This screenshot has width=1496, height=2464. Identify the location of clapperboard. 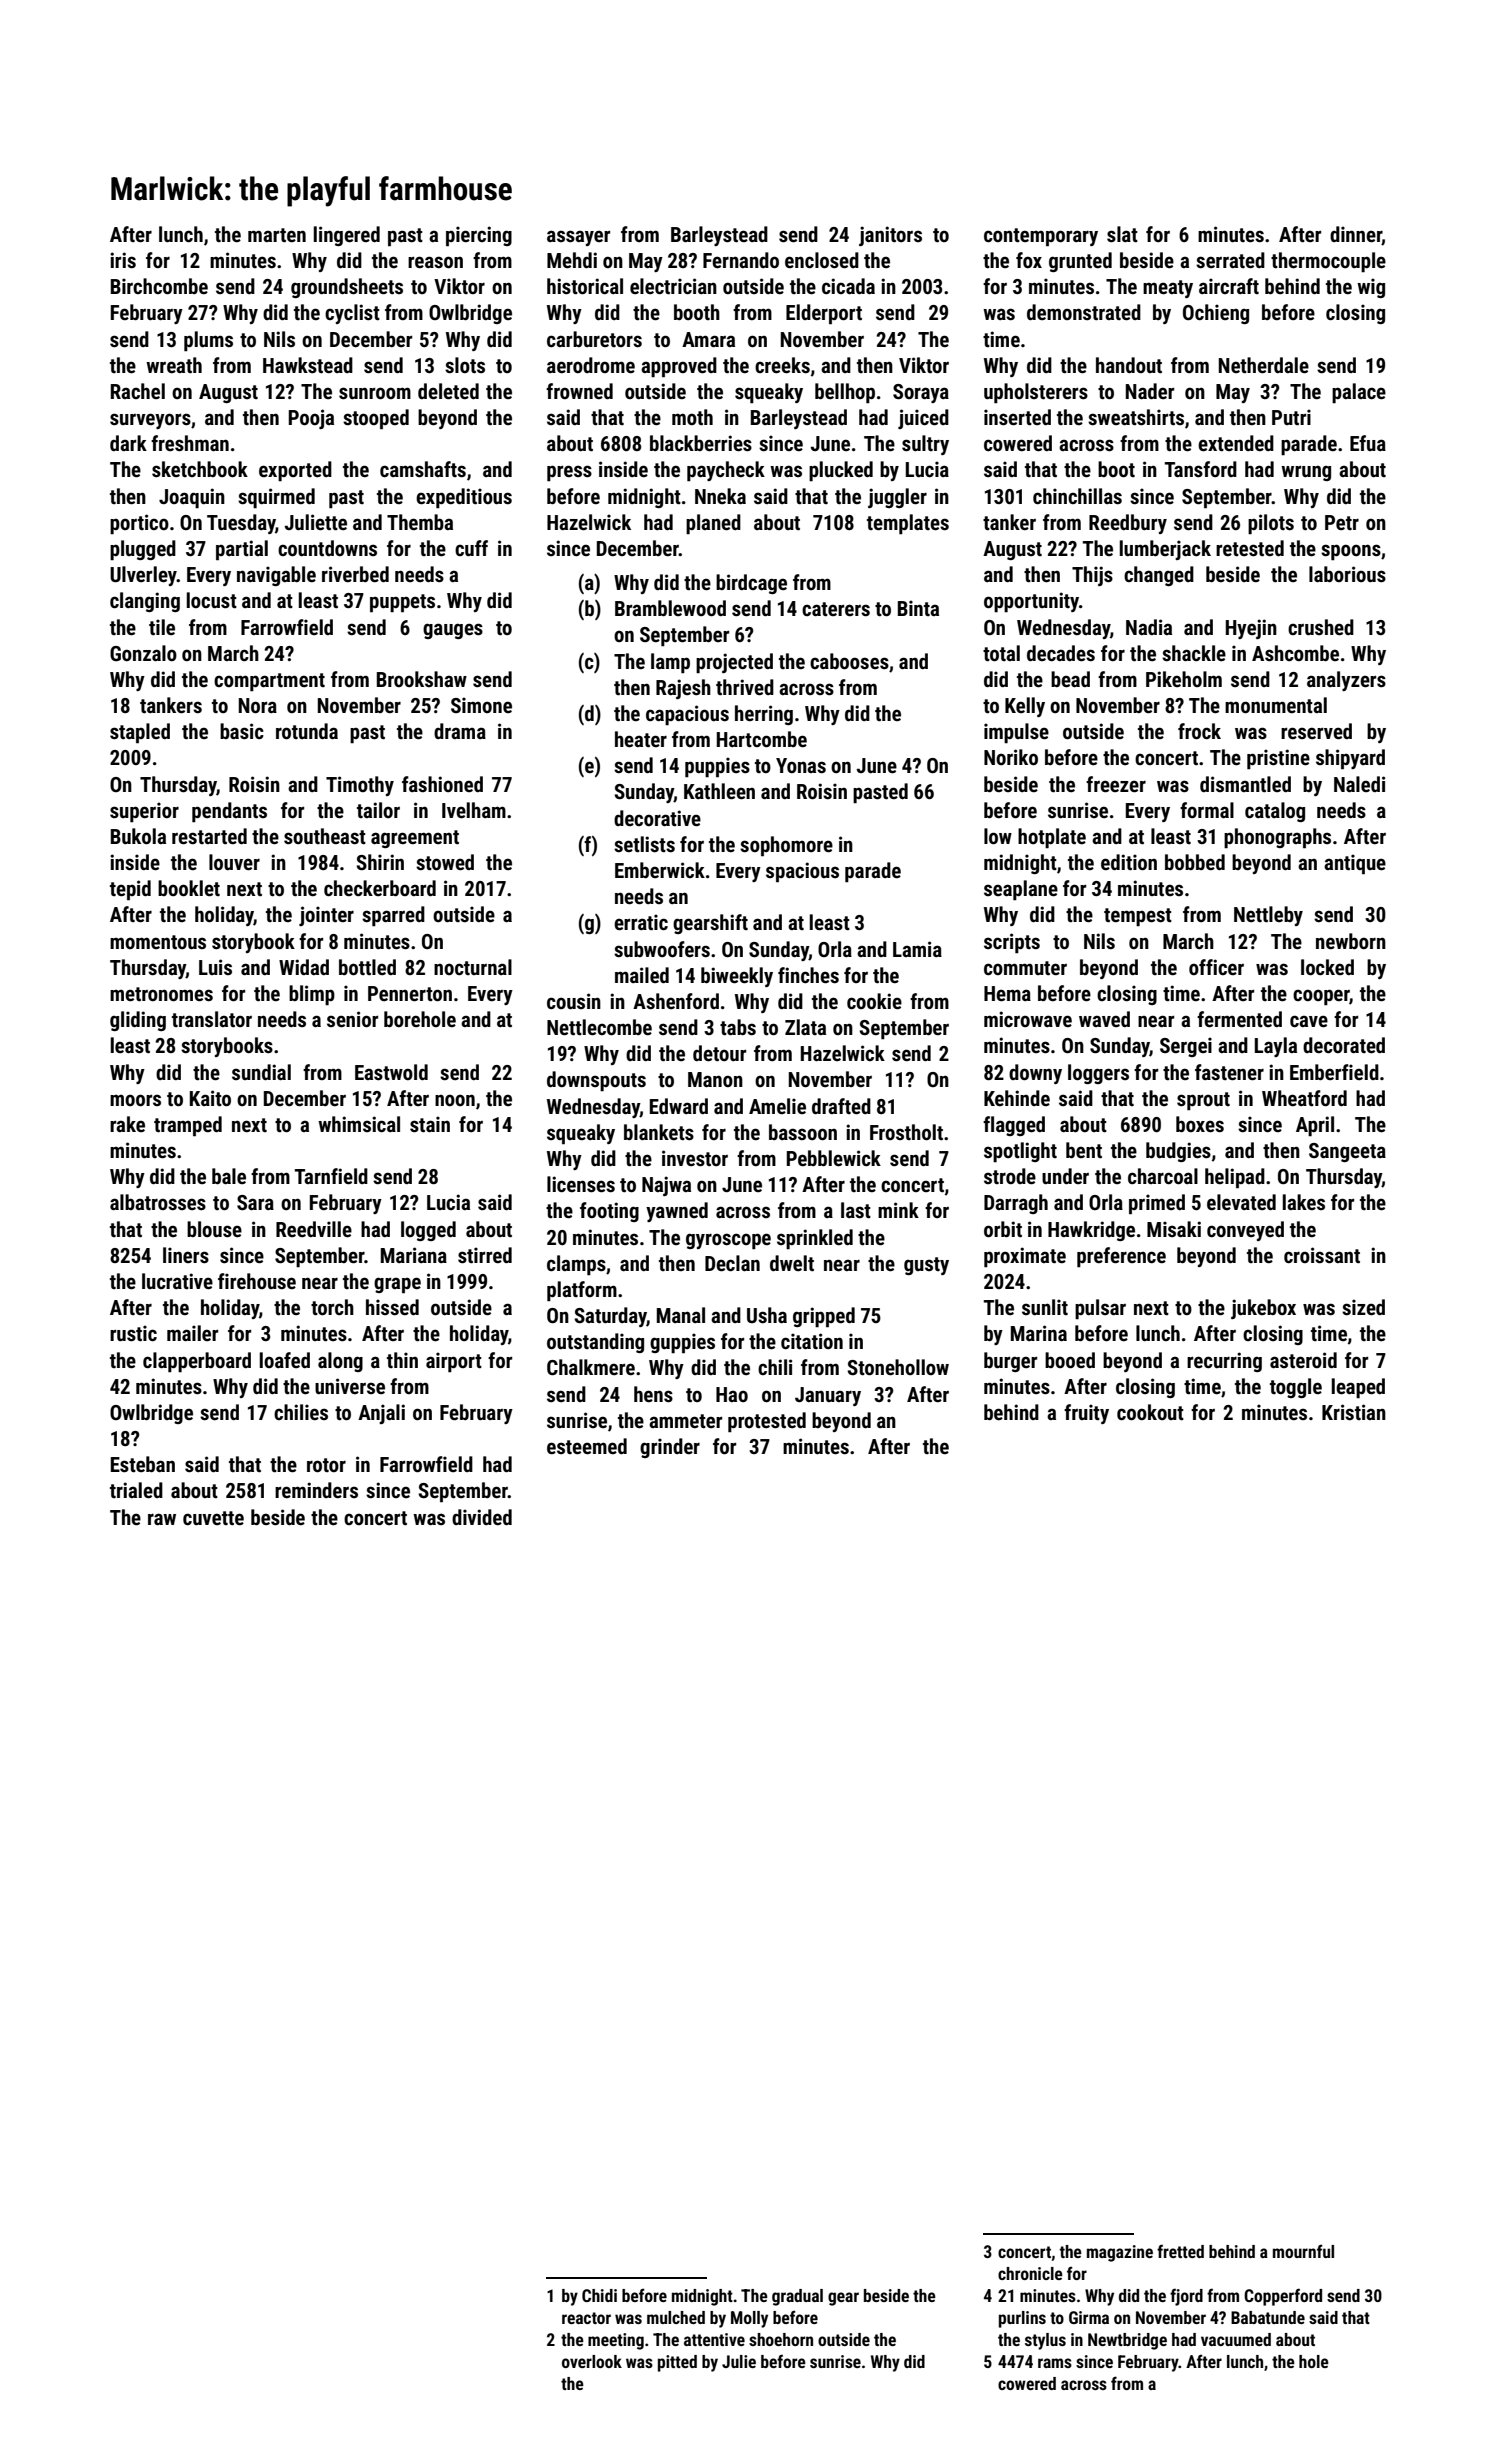
(197, 1362).
